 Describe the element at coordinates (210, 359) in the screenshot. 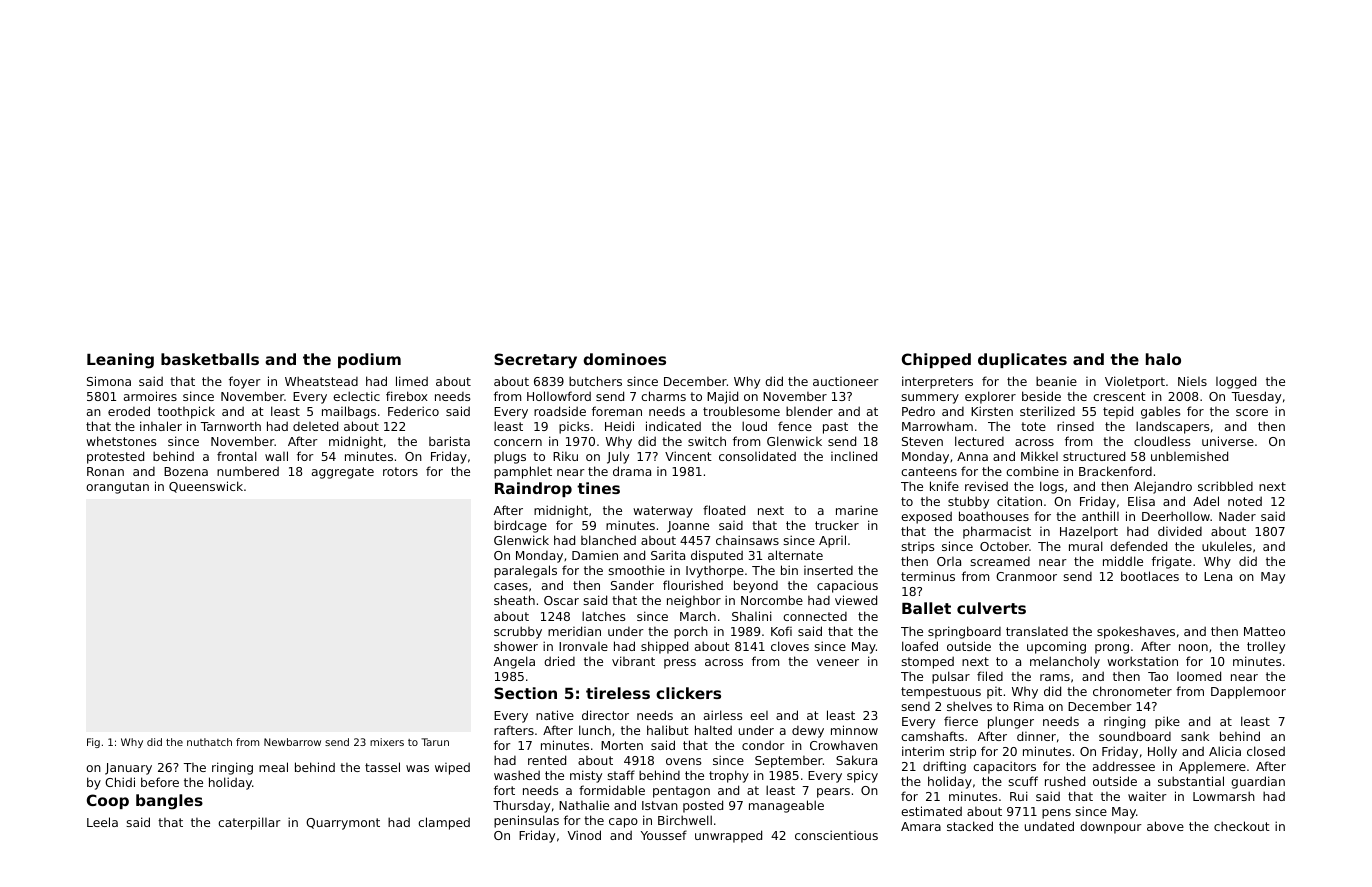

I see `basketballs` at that location.
